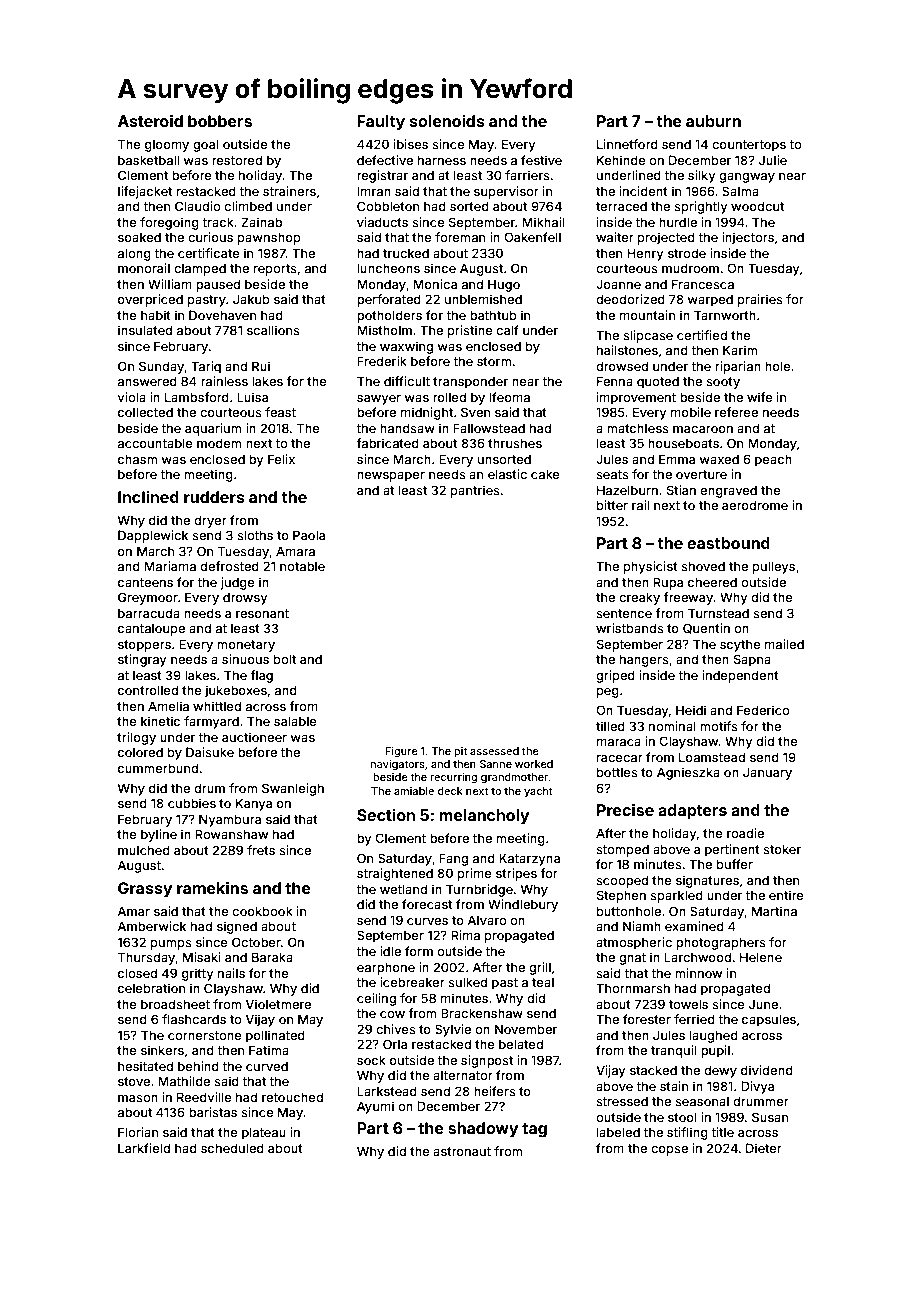  Describe the element at coordinates (392, 1014) in the image. I see `cow` at that location.
